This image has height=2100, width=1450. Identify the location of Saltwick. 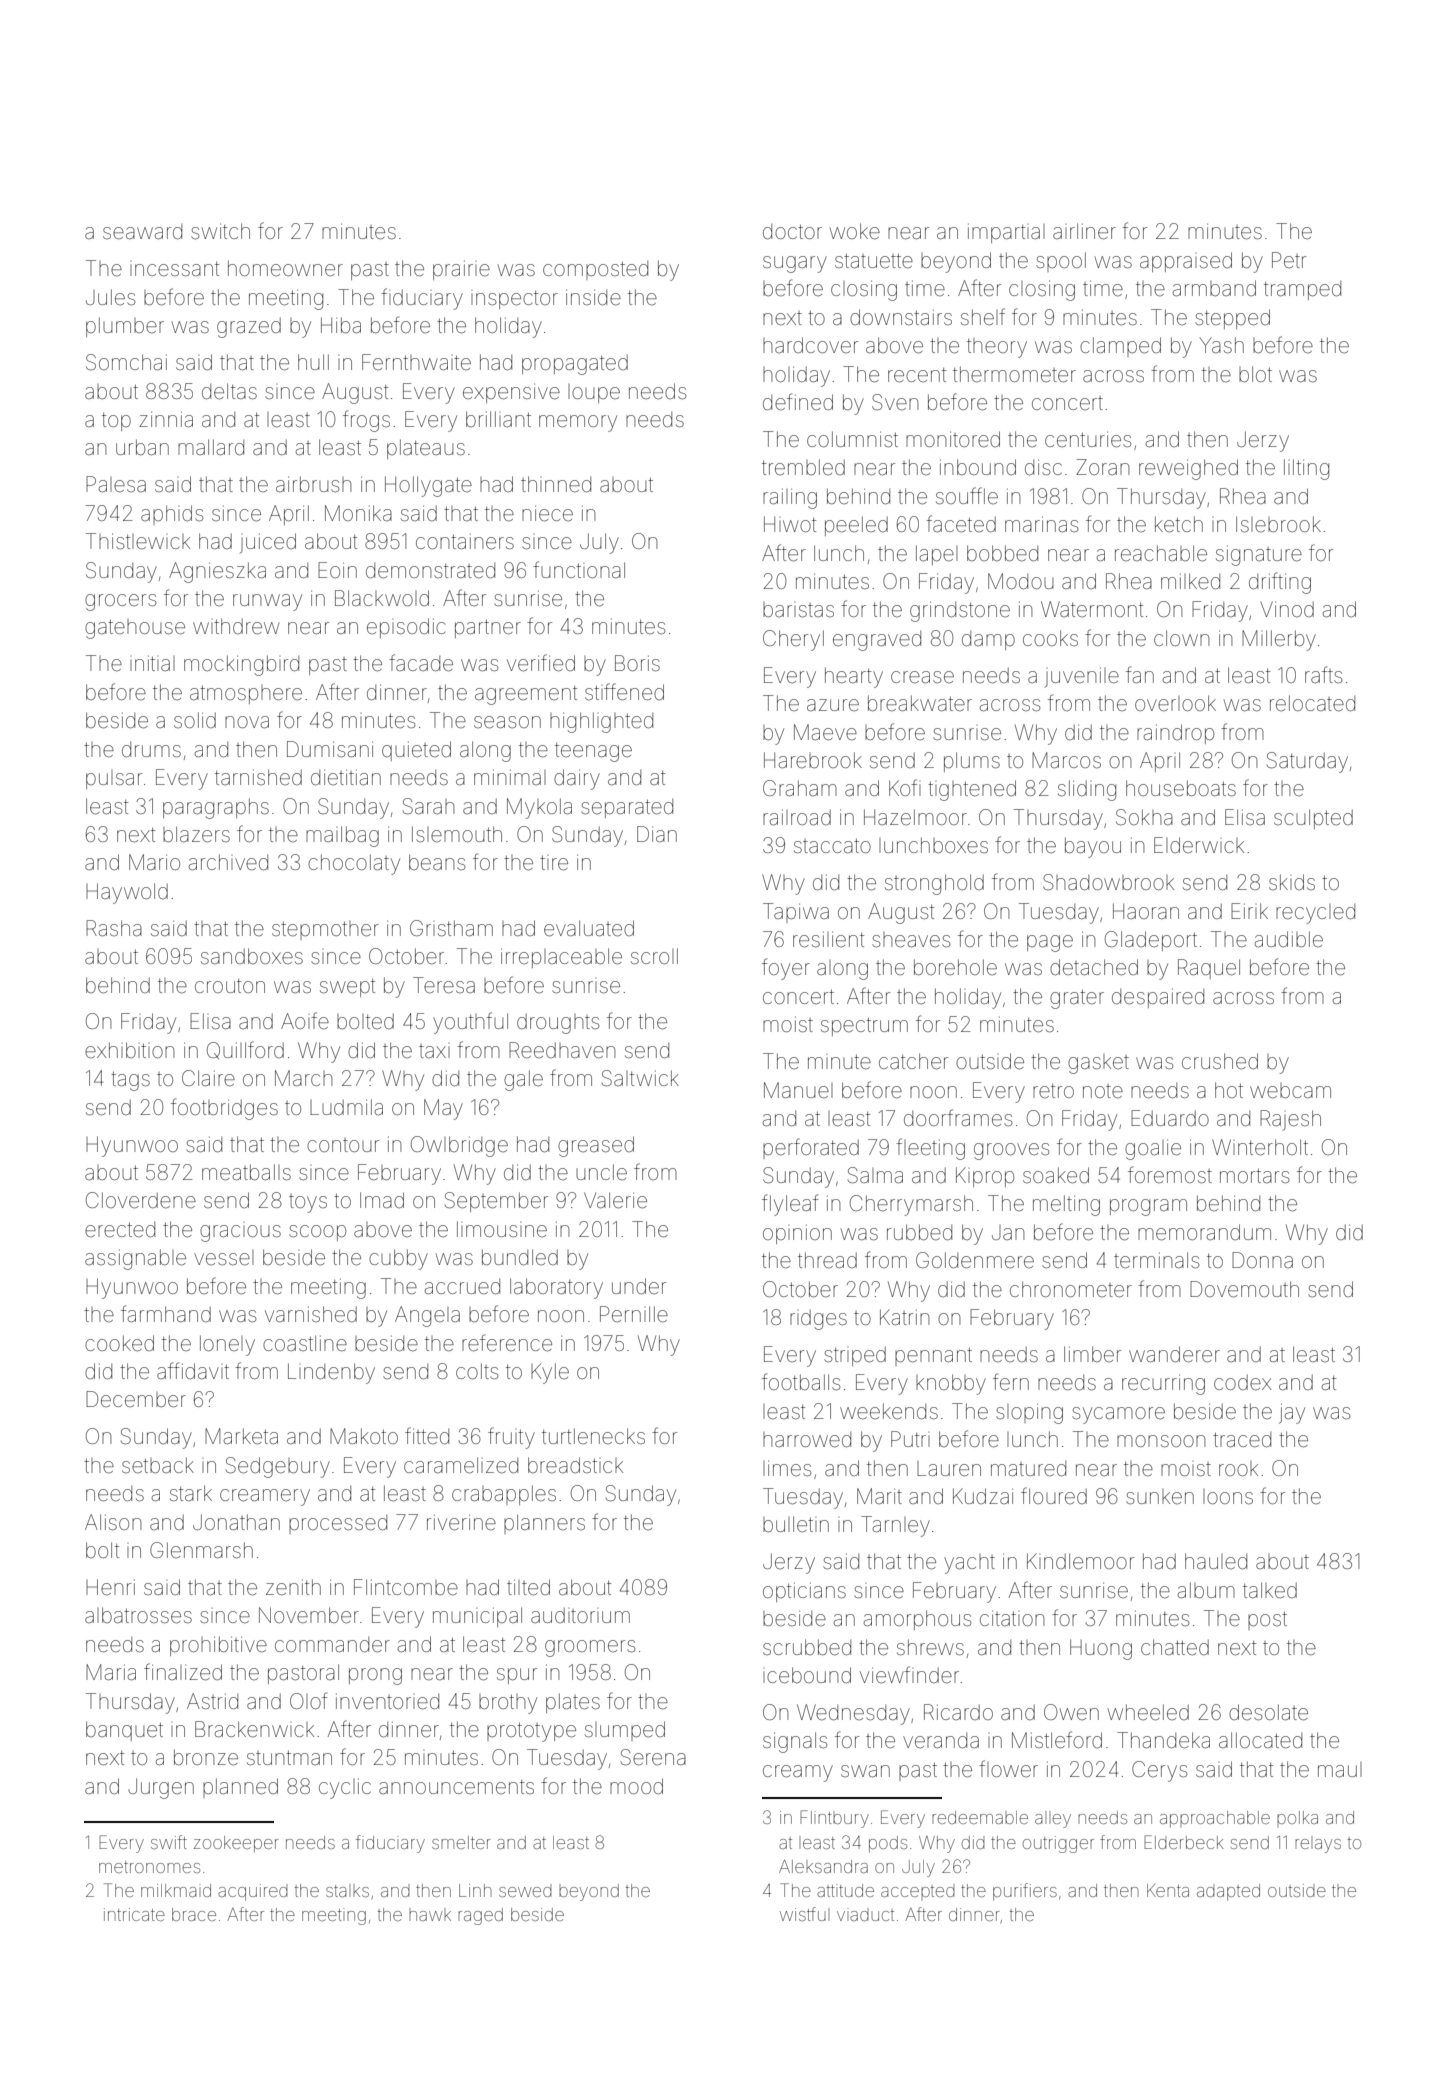
(640, 1078).
